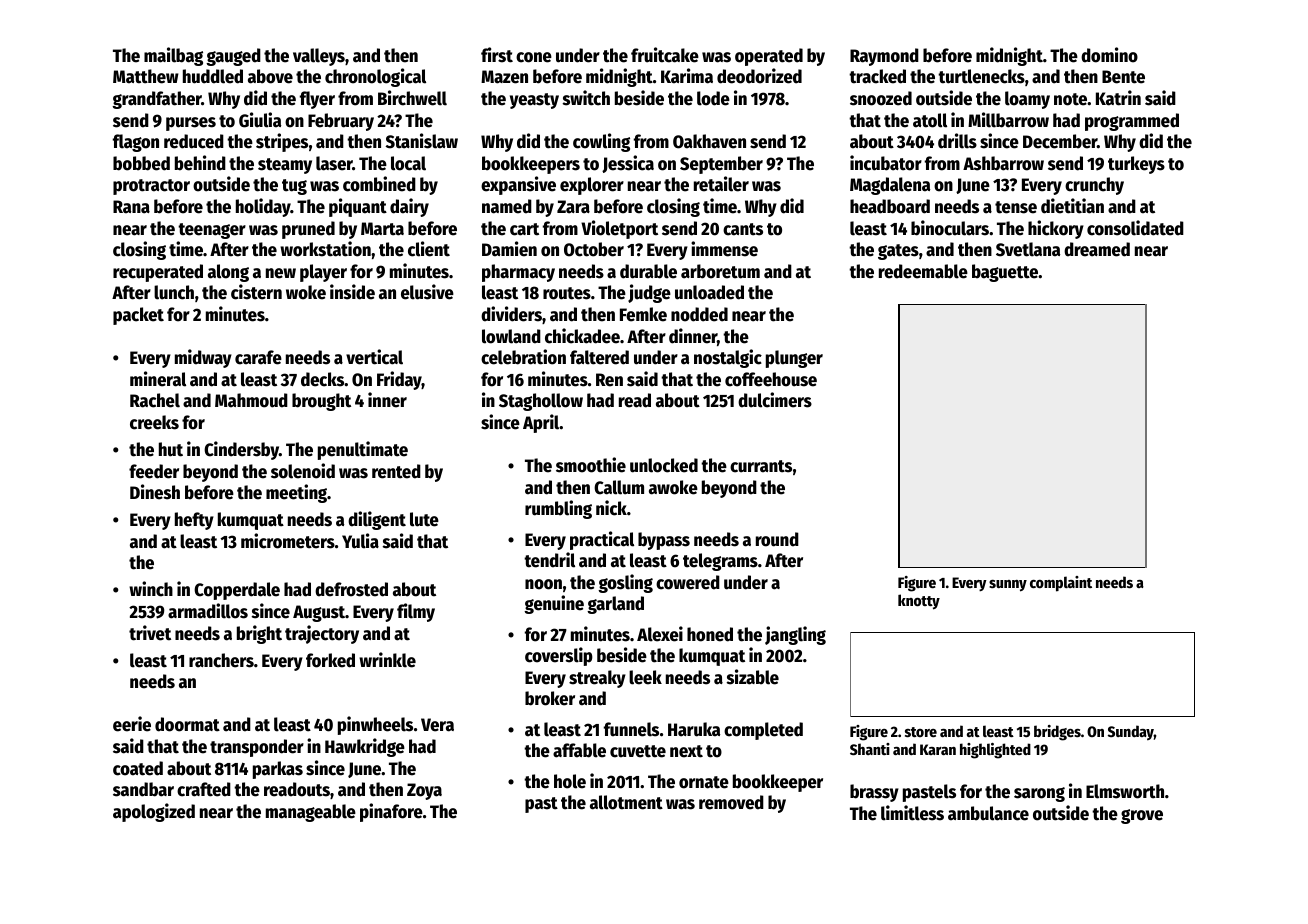  I want to click on durable, so click(648, 271).
